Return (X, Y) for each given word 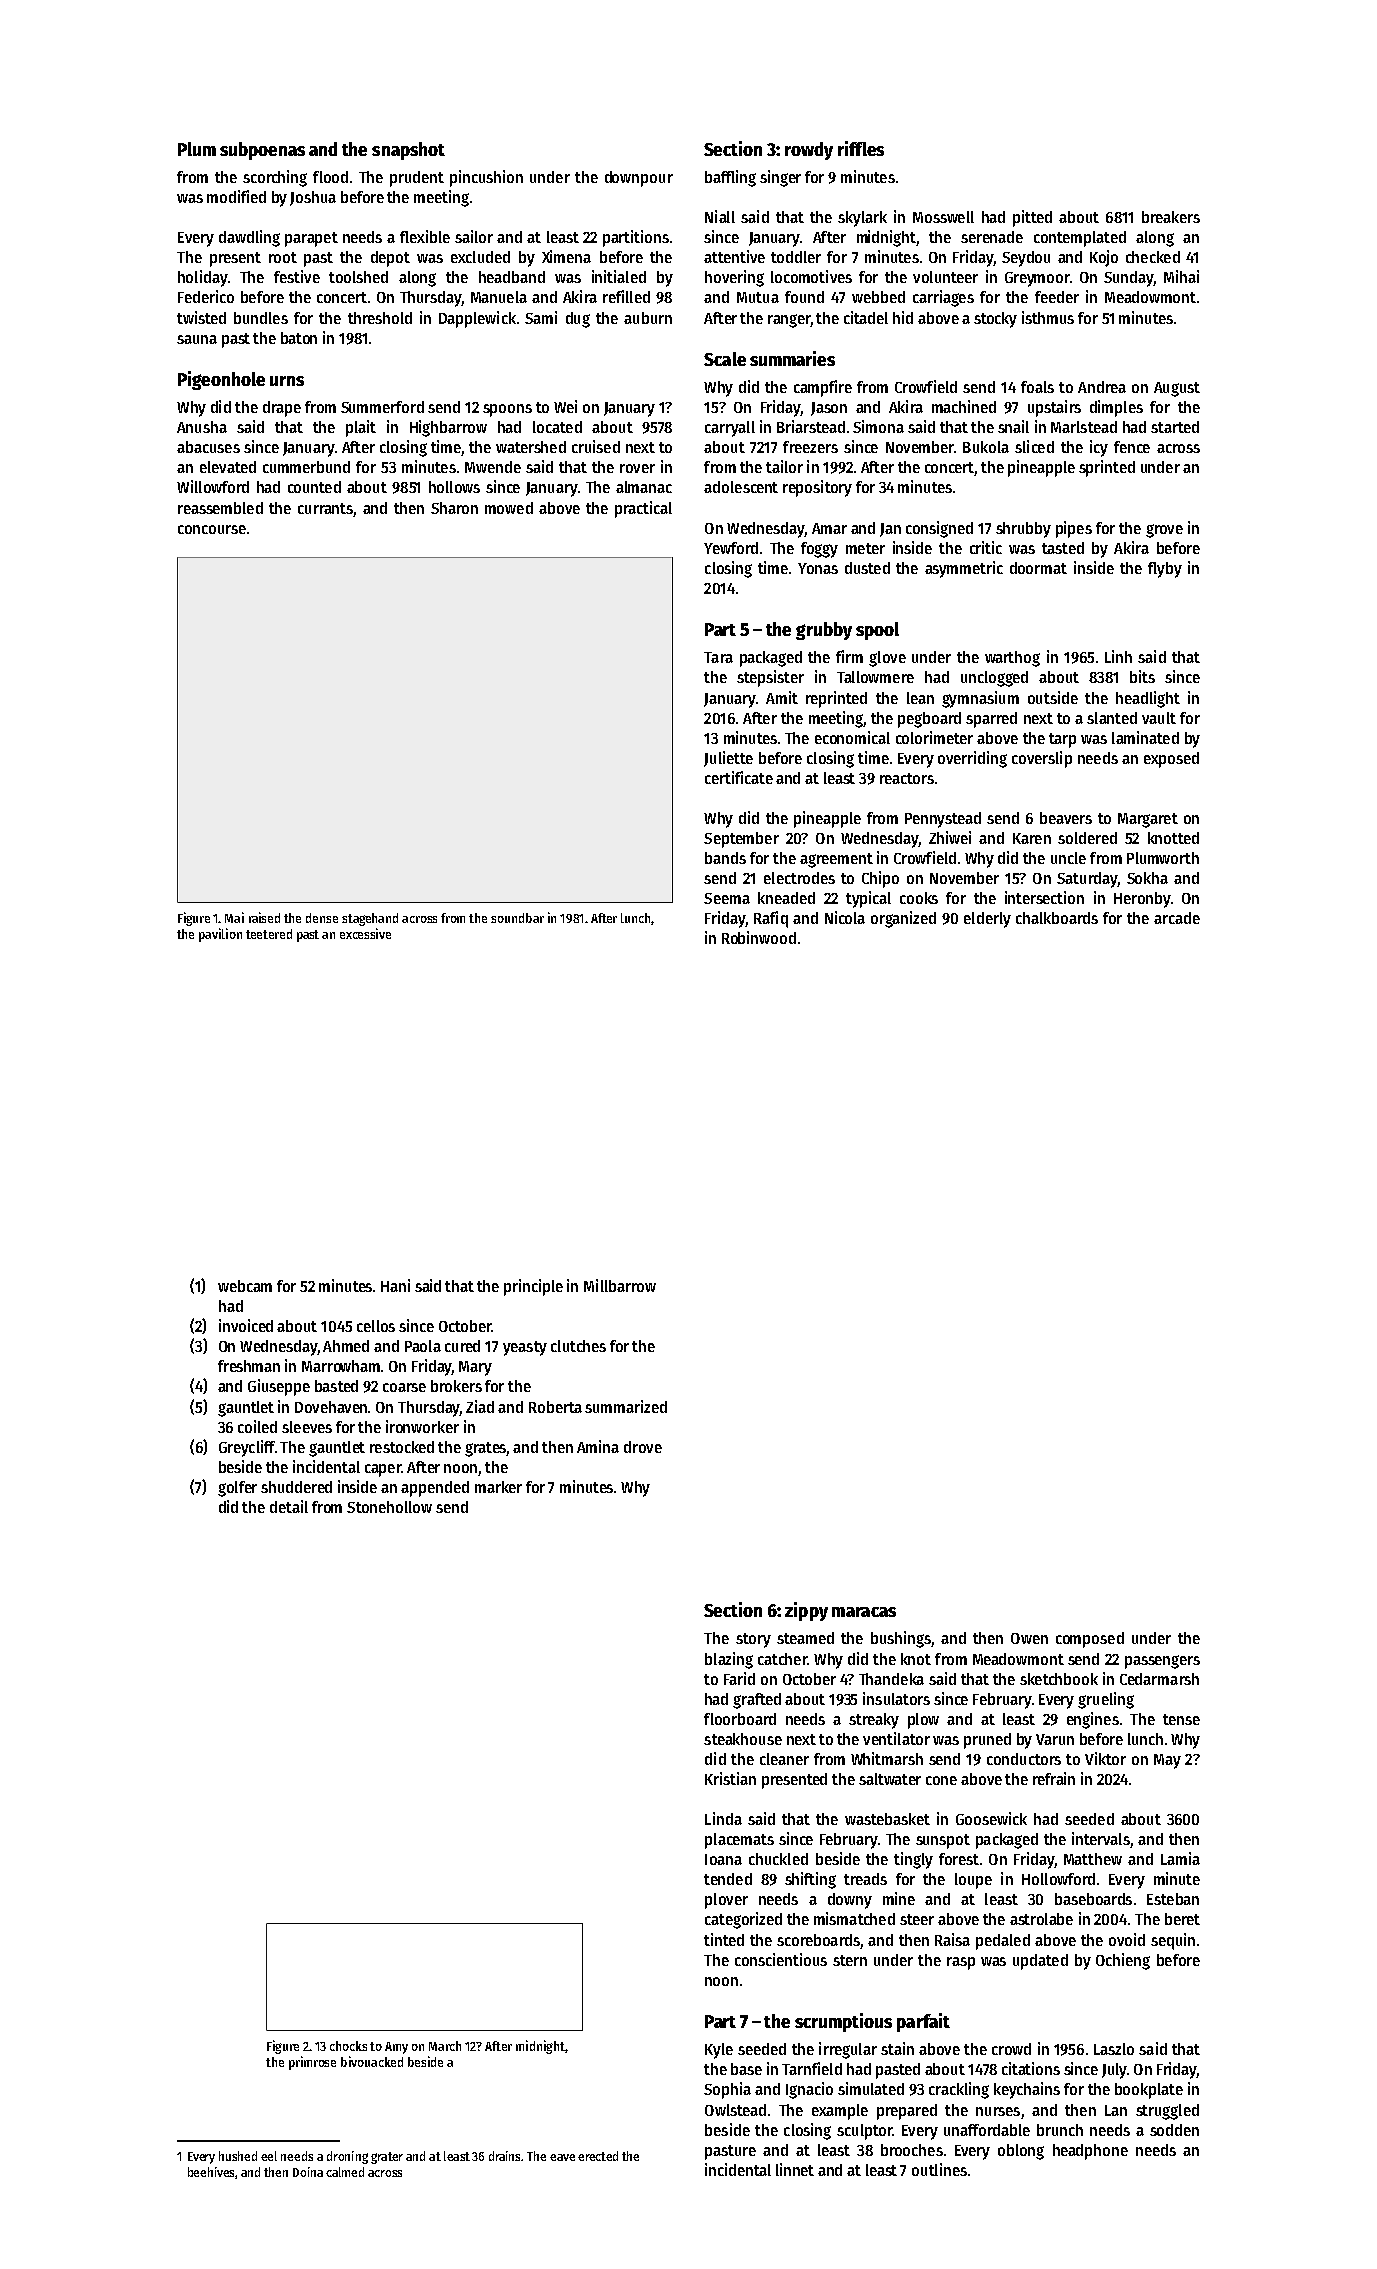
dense (322, 918)
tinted (724, 1939)
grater (387, 2158)
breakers (1171, 217)
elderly (987, 920)
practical (643, 509)
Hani (395, 1285)
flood (330, 177)
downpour (639, 179)
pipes (1074, 529)
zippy (806, 1611)
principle (533, 1287)
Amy (396, 2048)
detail (289, 1506)
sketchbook (1059, 1679)
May (1167, 1761)
